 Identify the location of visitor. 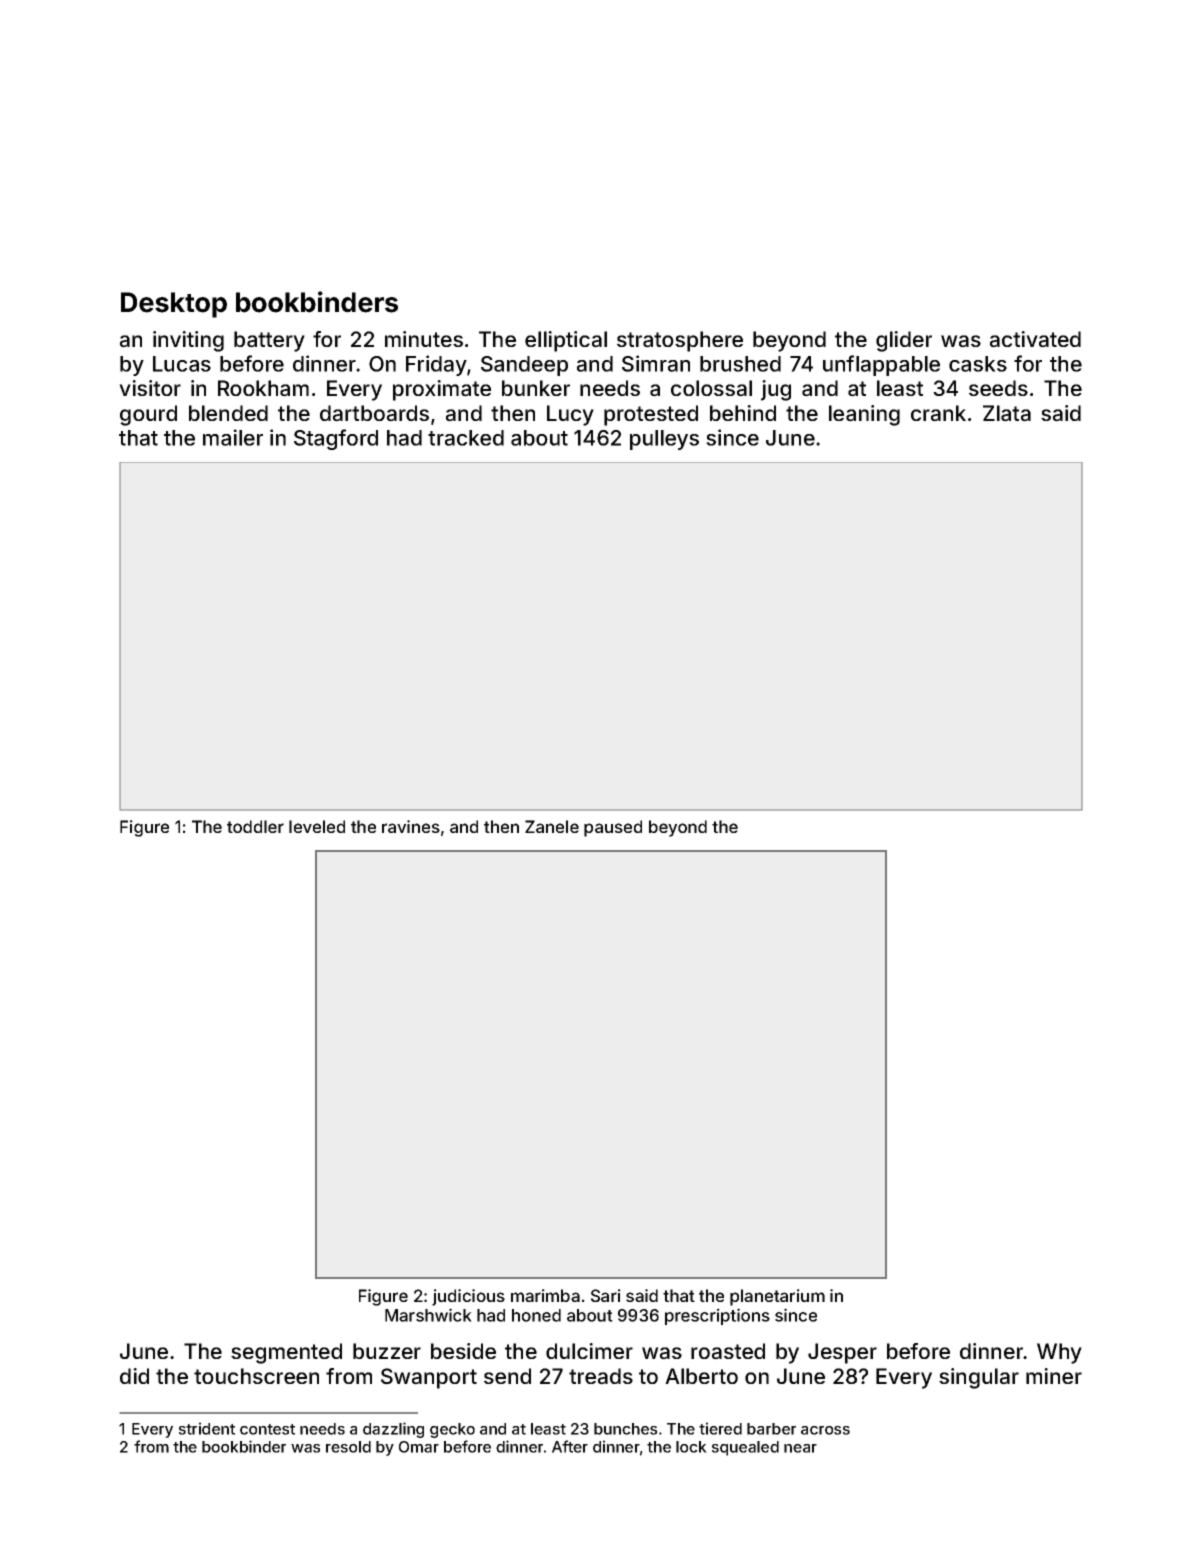
(150, 388).
